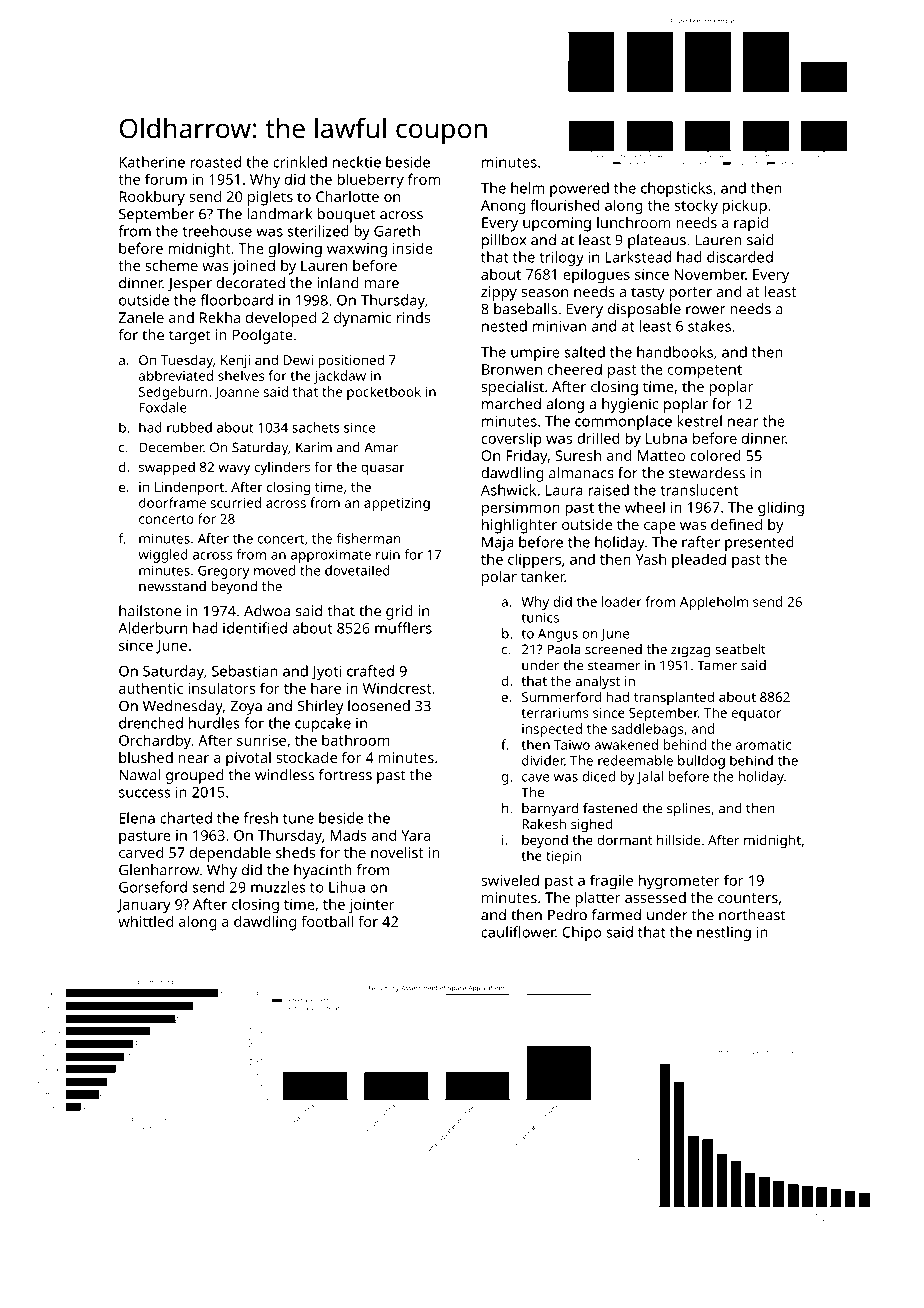 The width and height of the document is (924, 1308). I want to click on splines, so click(689, 810).
